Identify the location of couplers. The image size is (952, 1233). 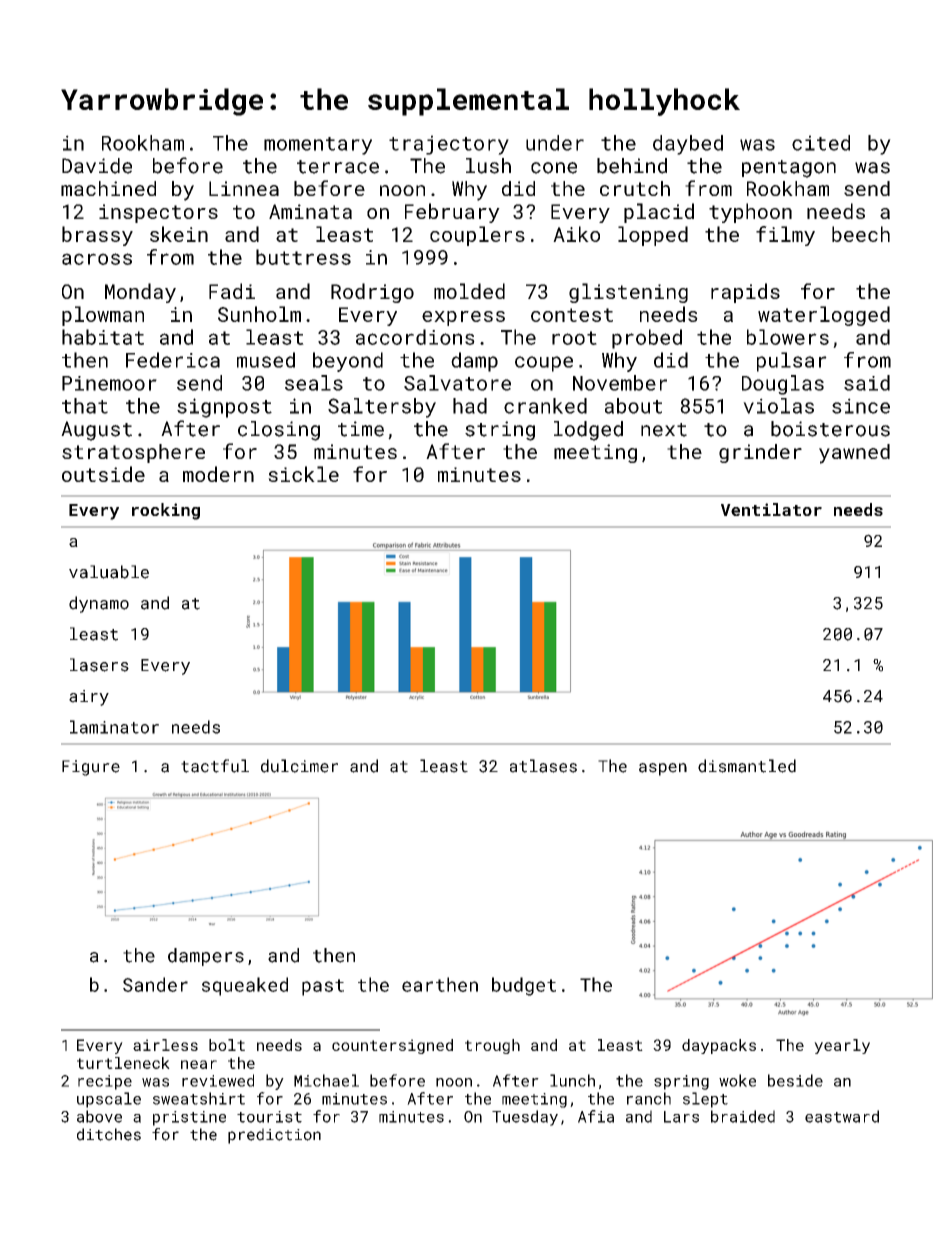
(477, 236).
